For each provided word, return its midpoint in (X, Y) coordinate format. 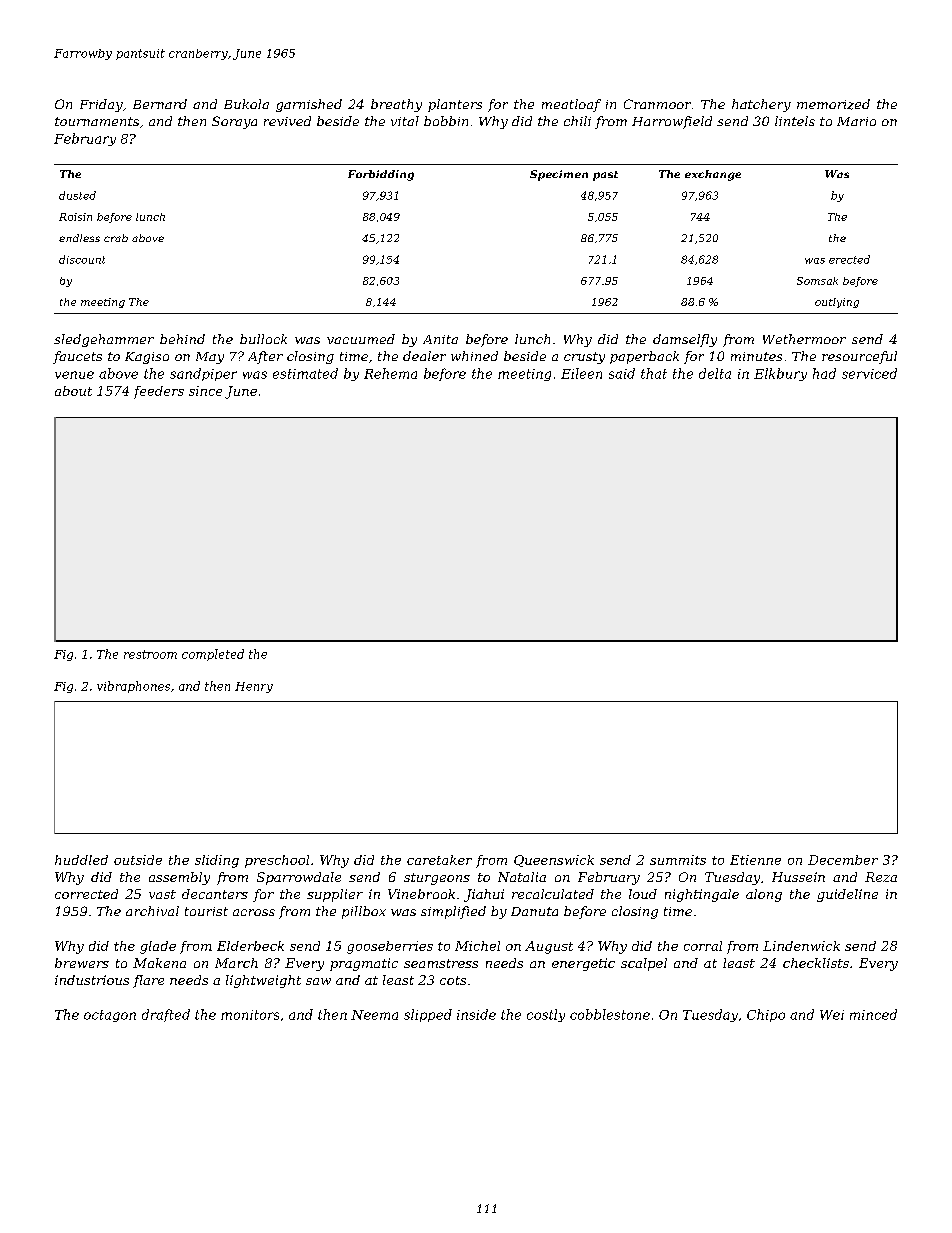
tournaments (97, 121)
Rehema (390, 373)
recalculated (553, 894)
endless (79, 238)
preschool (277, 861)
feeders (159, 392)
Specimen (559, 175)
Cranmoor (657, 104)
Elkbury (780, 374)
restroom (150, 654)
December (843, 860)
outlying (837, 303)
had (824, 373)
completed (213, 655)
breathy (396, 105)
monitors (250, 1015)
